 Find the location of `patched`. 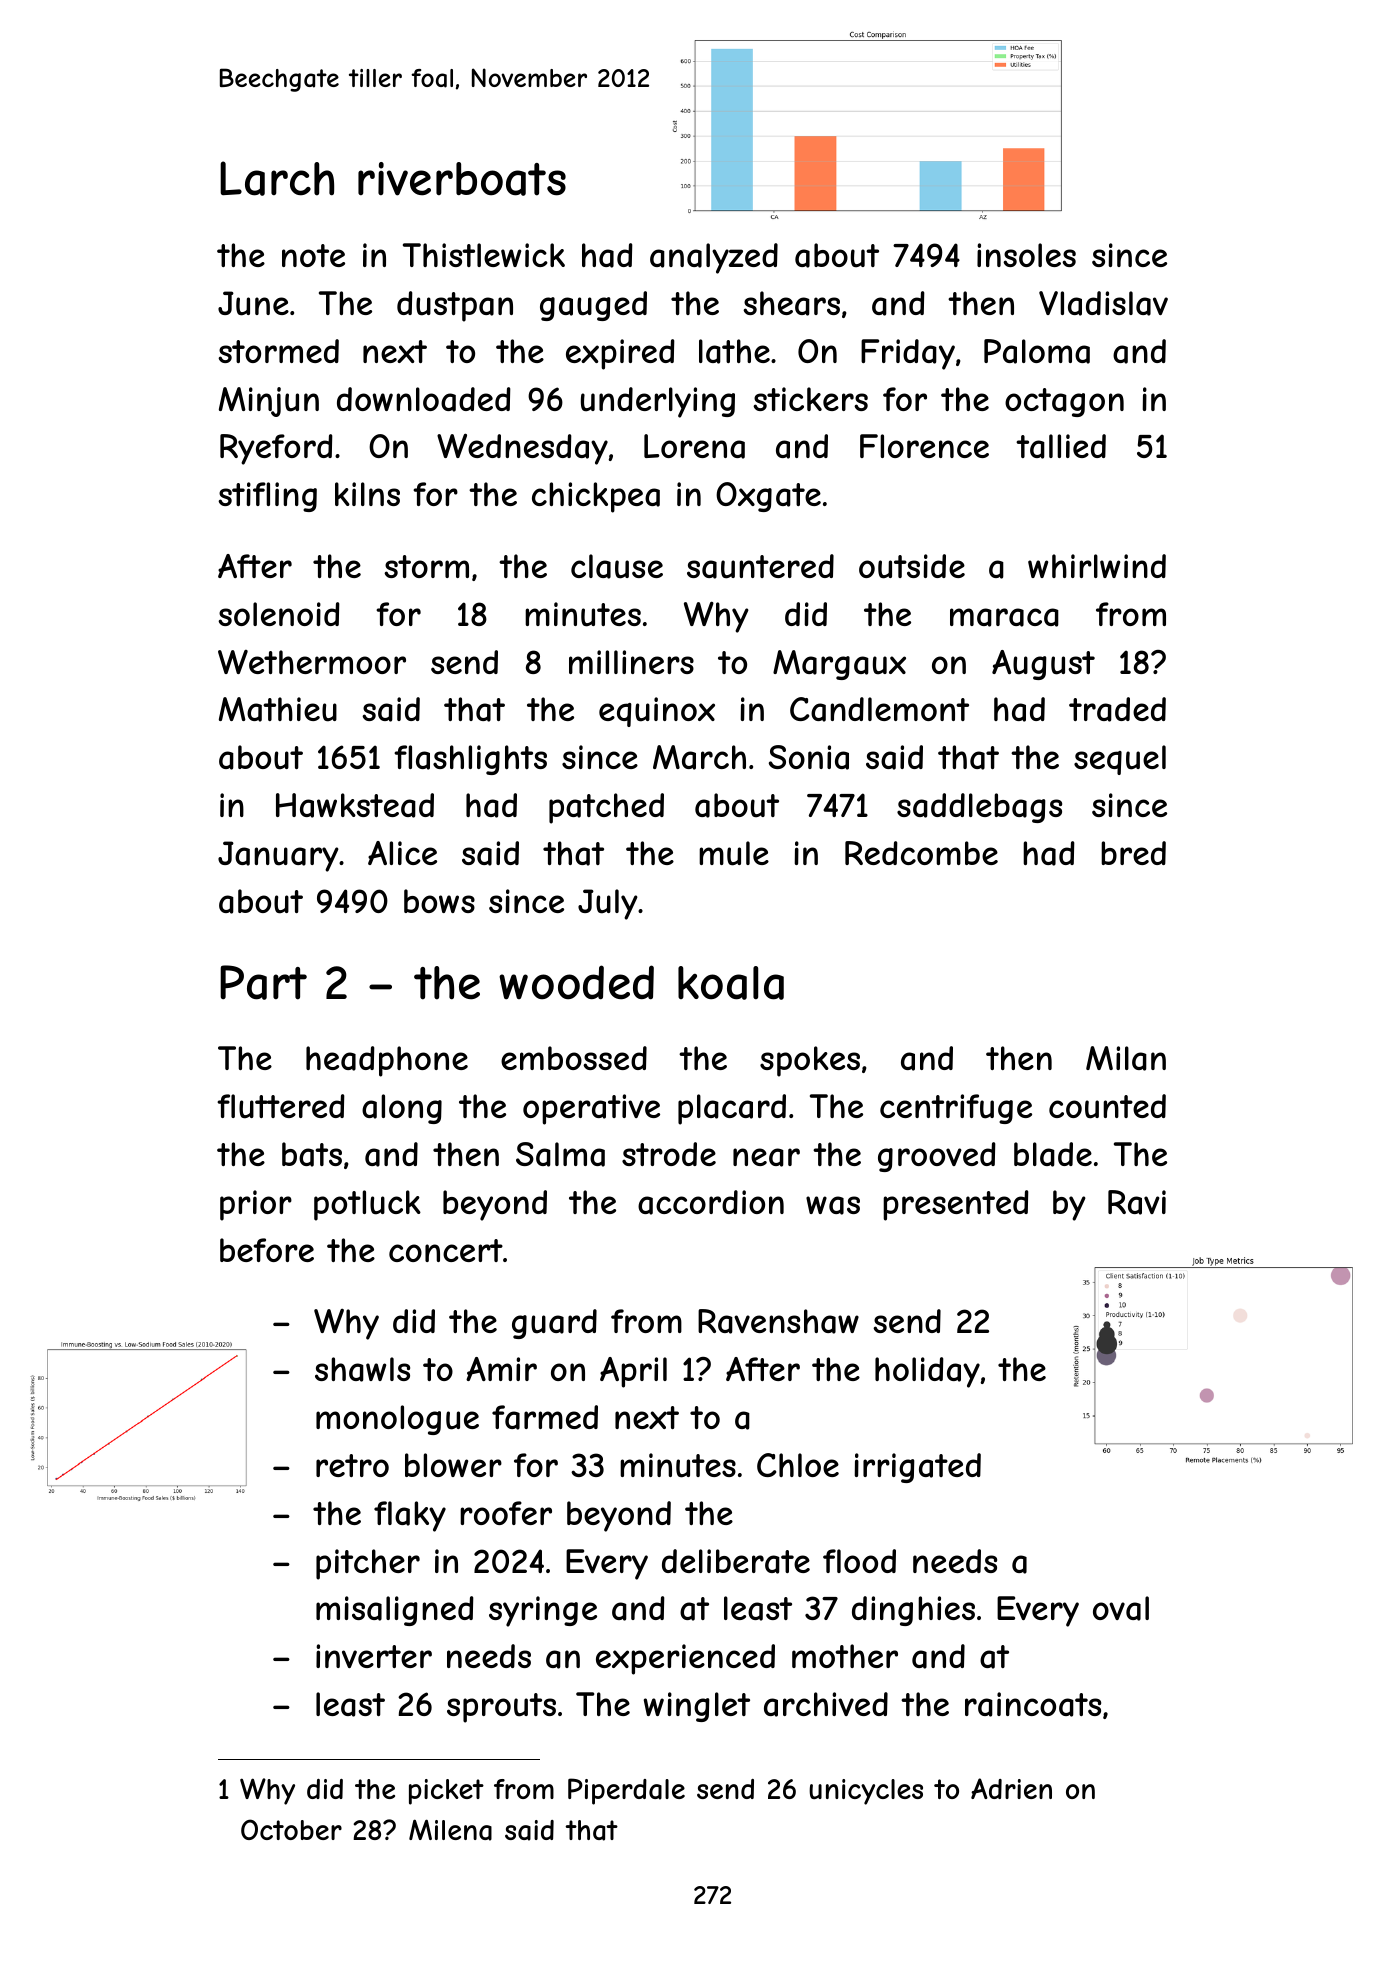

patched is located at coordinates (606, 808).
